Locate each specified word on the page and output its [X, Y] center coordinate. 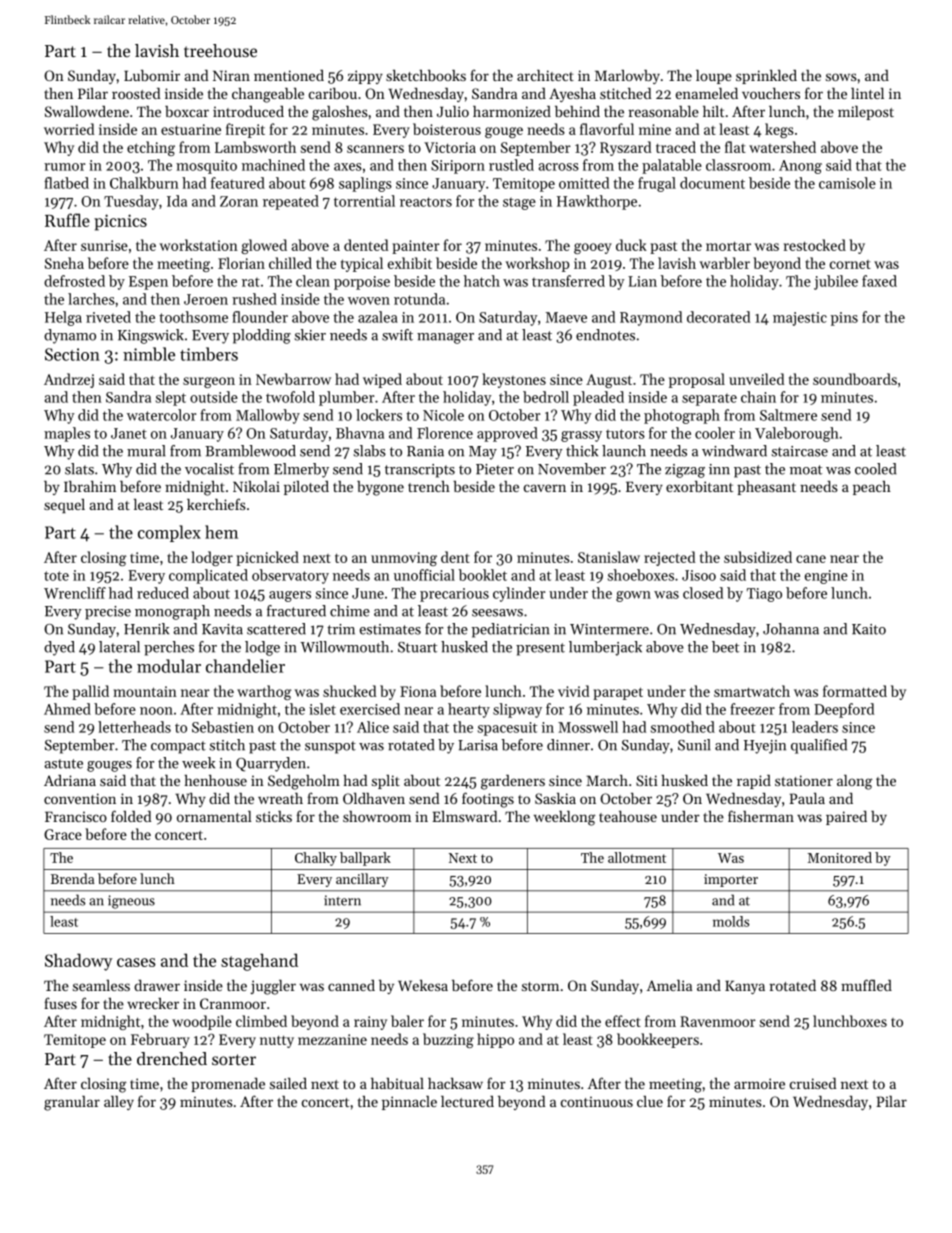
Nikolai [256, 486]
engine [826, 577]
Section [72, 354]
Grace [63, 834]
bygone [380, 488]
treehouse [220, 50]
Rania [425, 451]
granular [72, 1103]
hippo [495, 1040]
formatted [855, 691]
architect [545, 75]
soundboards [855, 379]
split [386, 782]
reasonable [663, 111]
